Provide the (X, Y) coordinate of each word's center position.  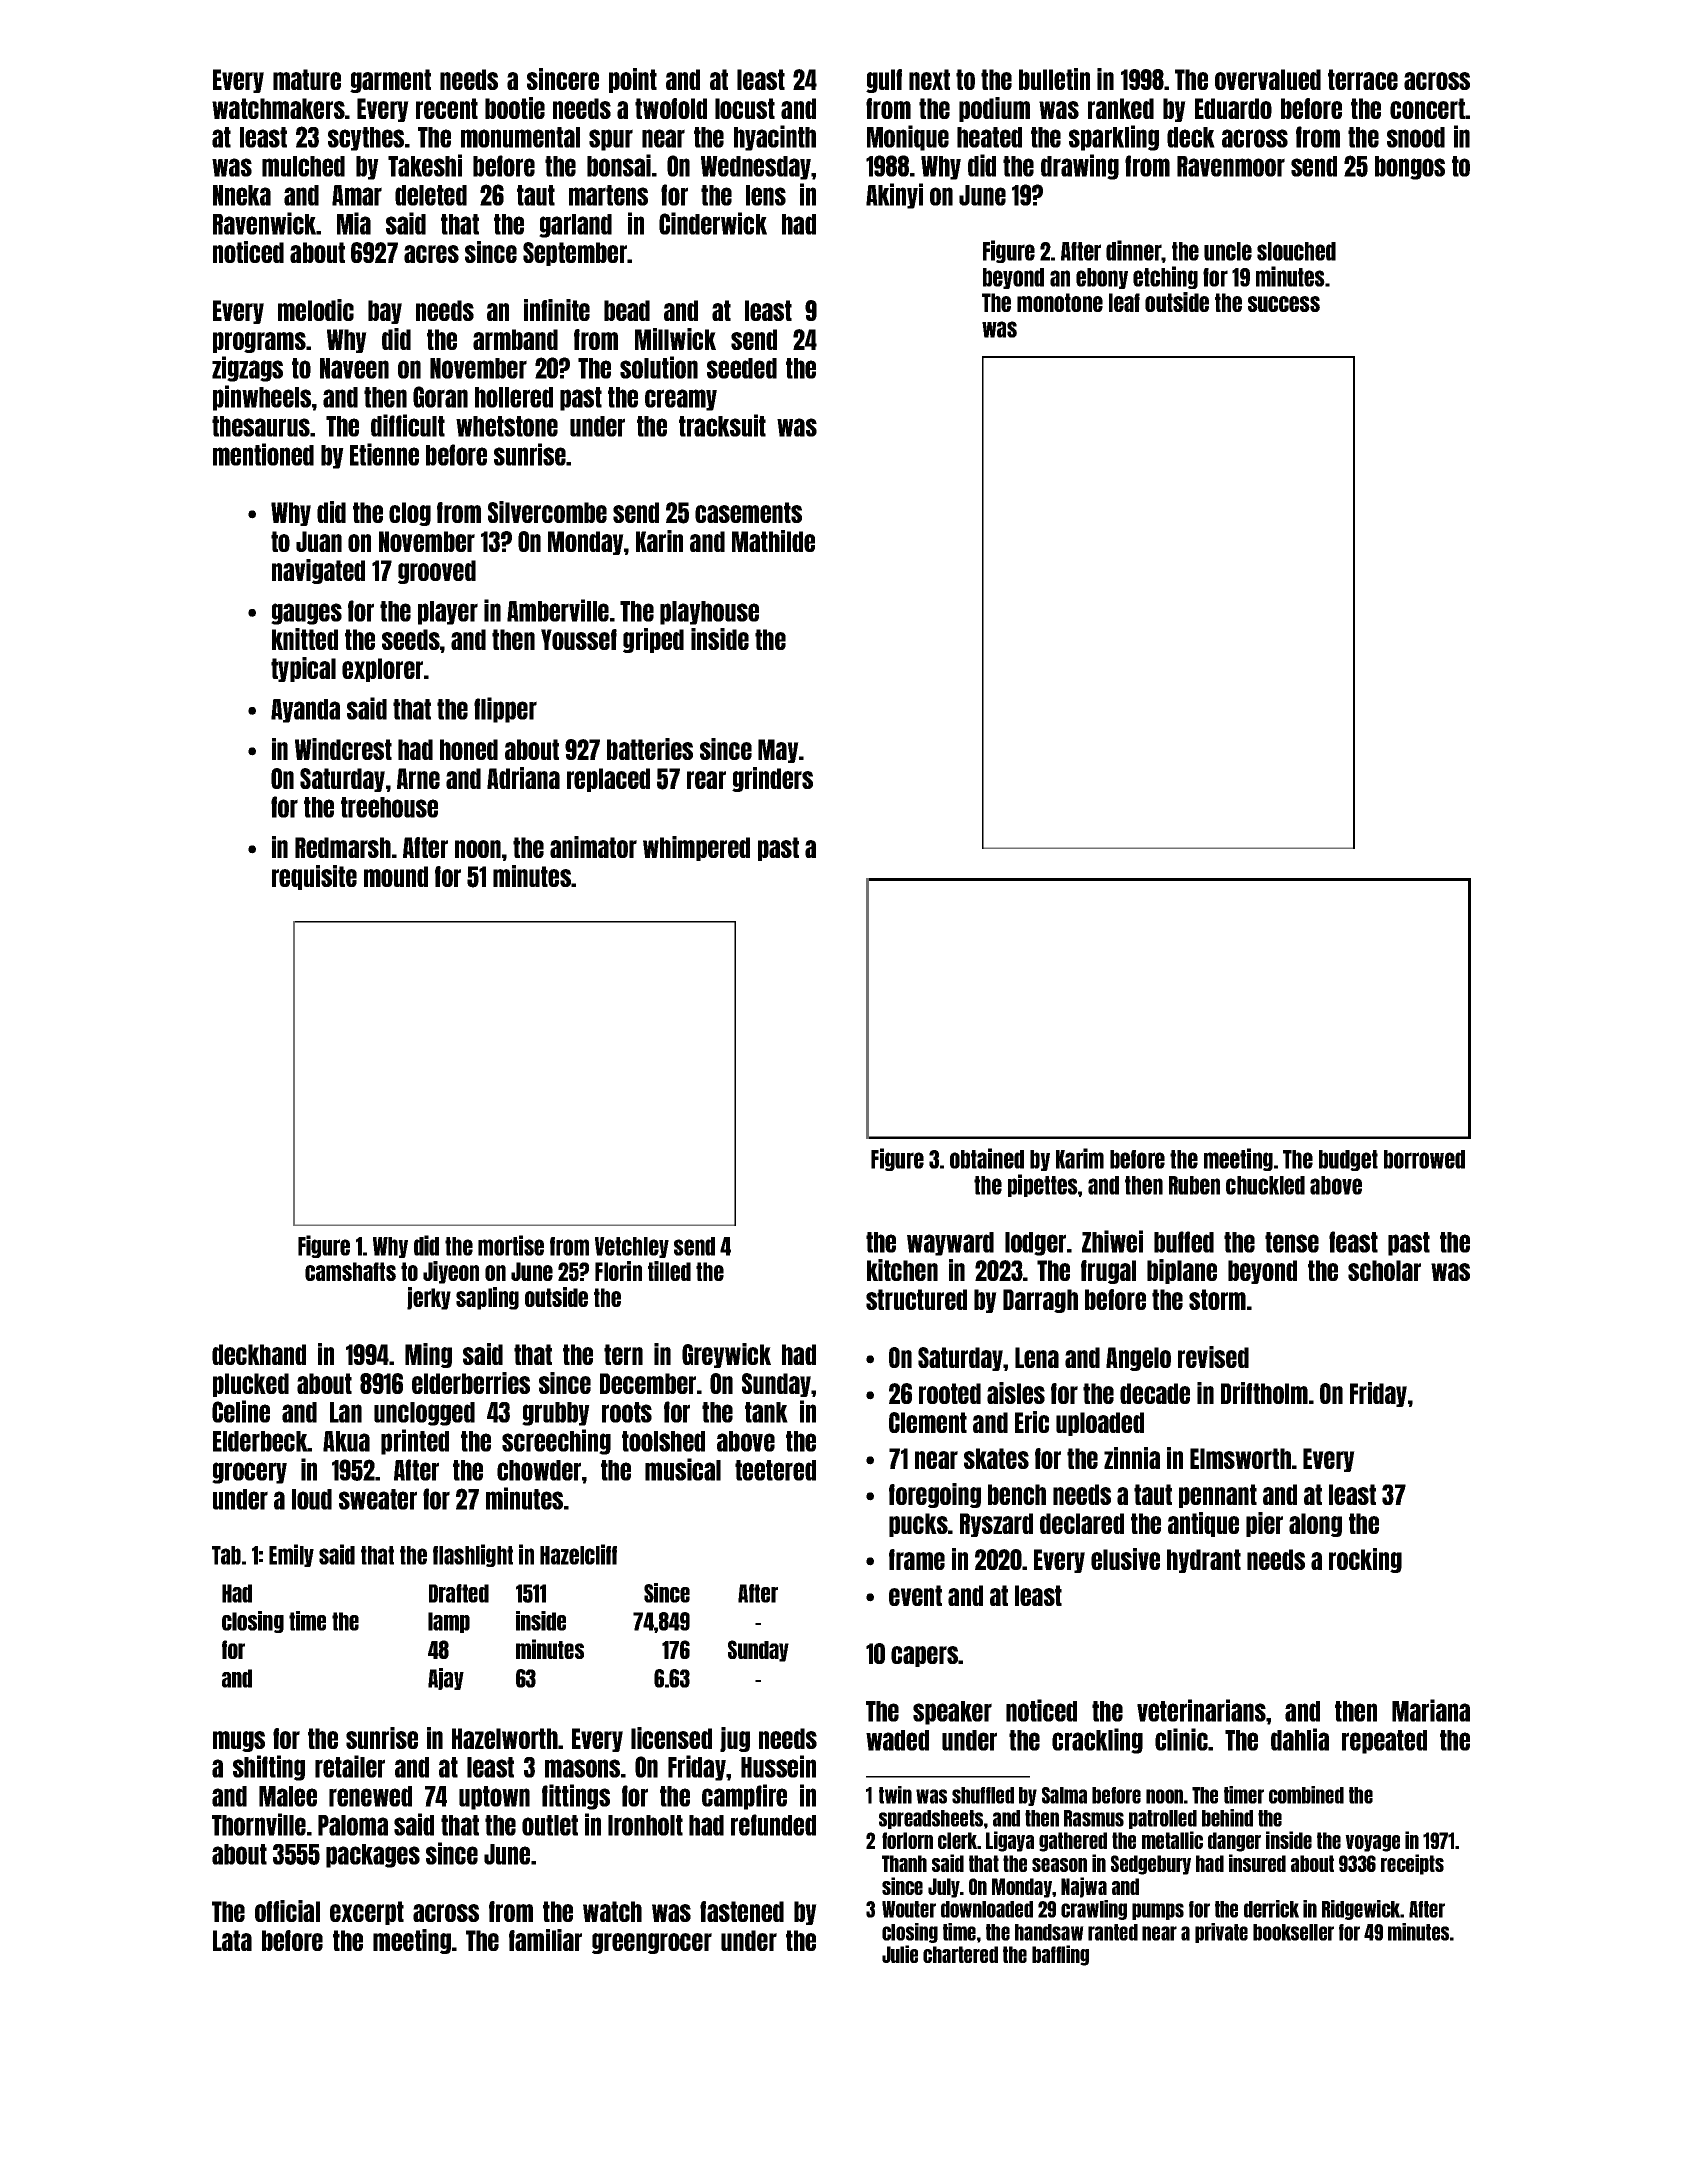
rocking (1365, 1560)
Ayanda (305, 711)
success (1284, 304)
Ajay (446, 1679)
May (778, 751)
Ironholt (645, 1825)
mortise (511, 1245)
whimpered (696, 848)
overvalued (1268, 79)
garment (390, 81)
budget (1348, 1160)
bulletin (1054, 79)
